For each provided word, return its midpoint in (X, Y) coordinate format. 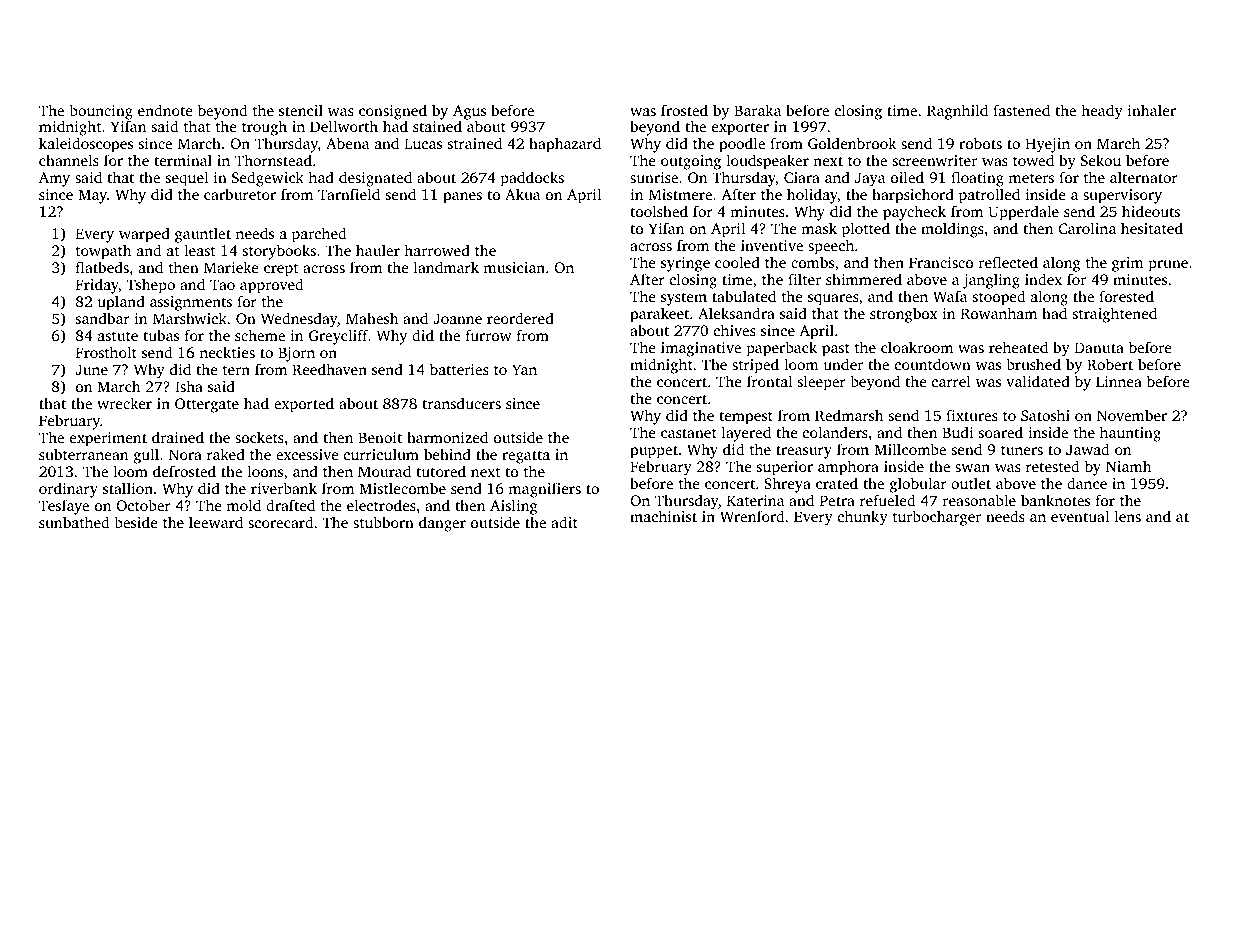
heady (1102, 112)
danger (442, 524)
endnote (165, 110)
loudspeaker (767, 162)
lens (1127, 516)
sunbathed (74, 522)
